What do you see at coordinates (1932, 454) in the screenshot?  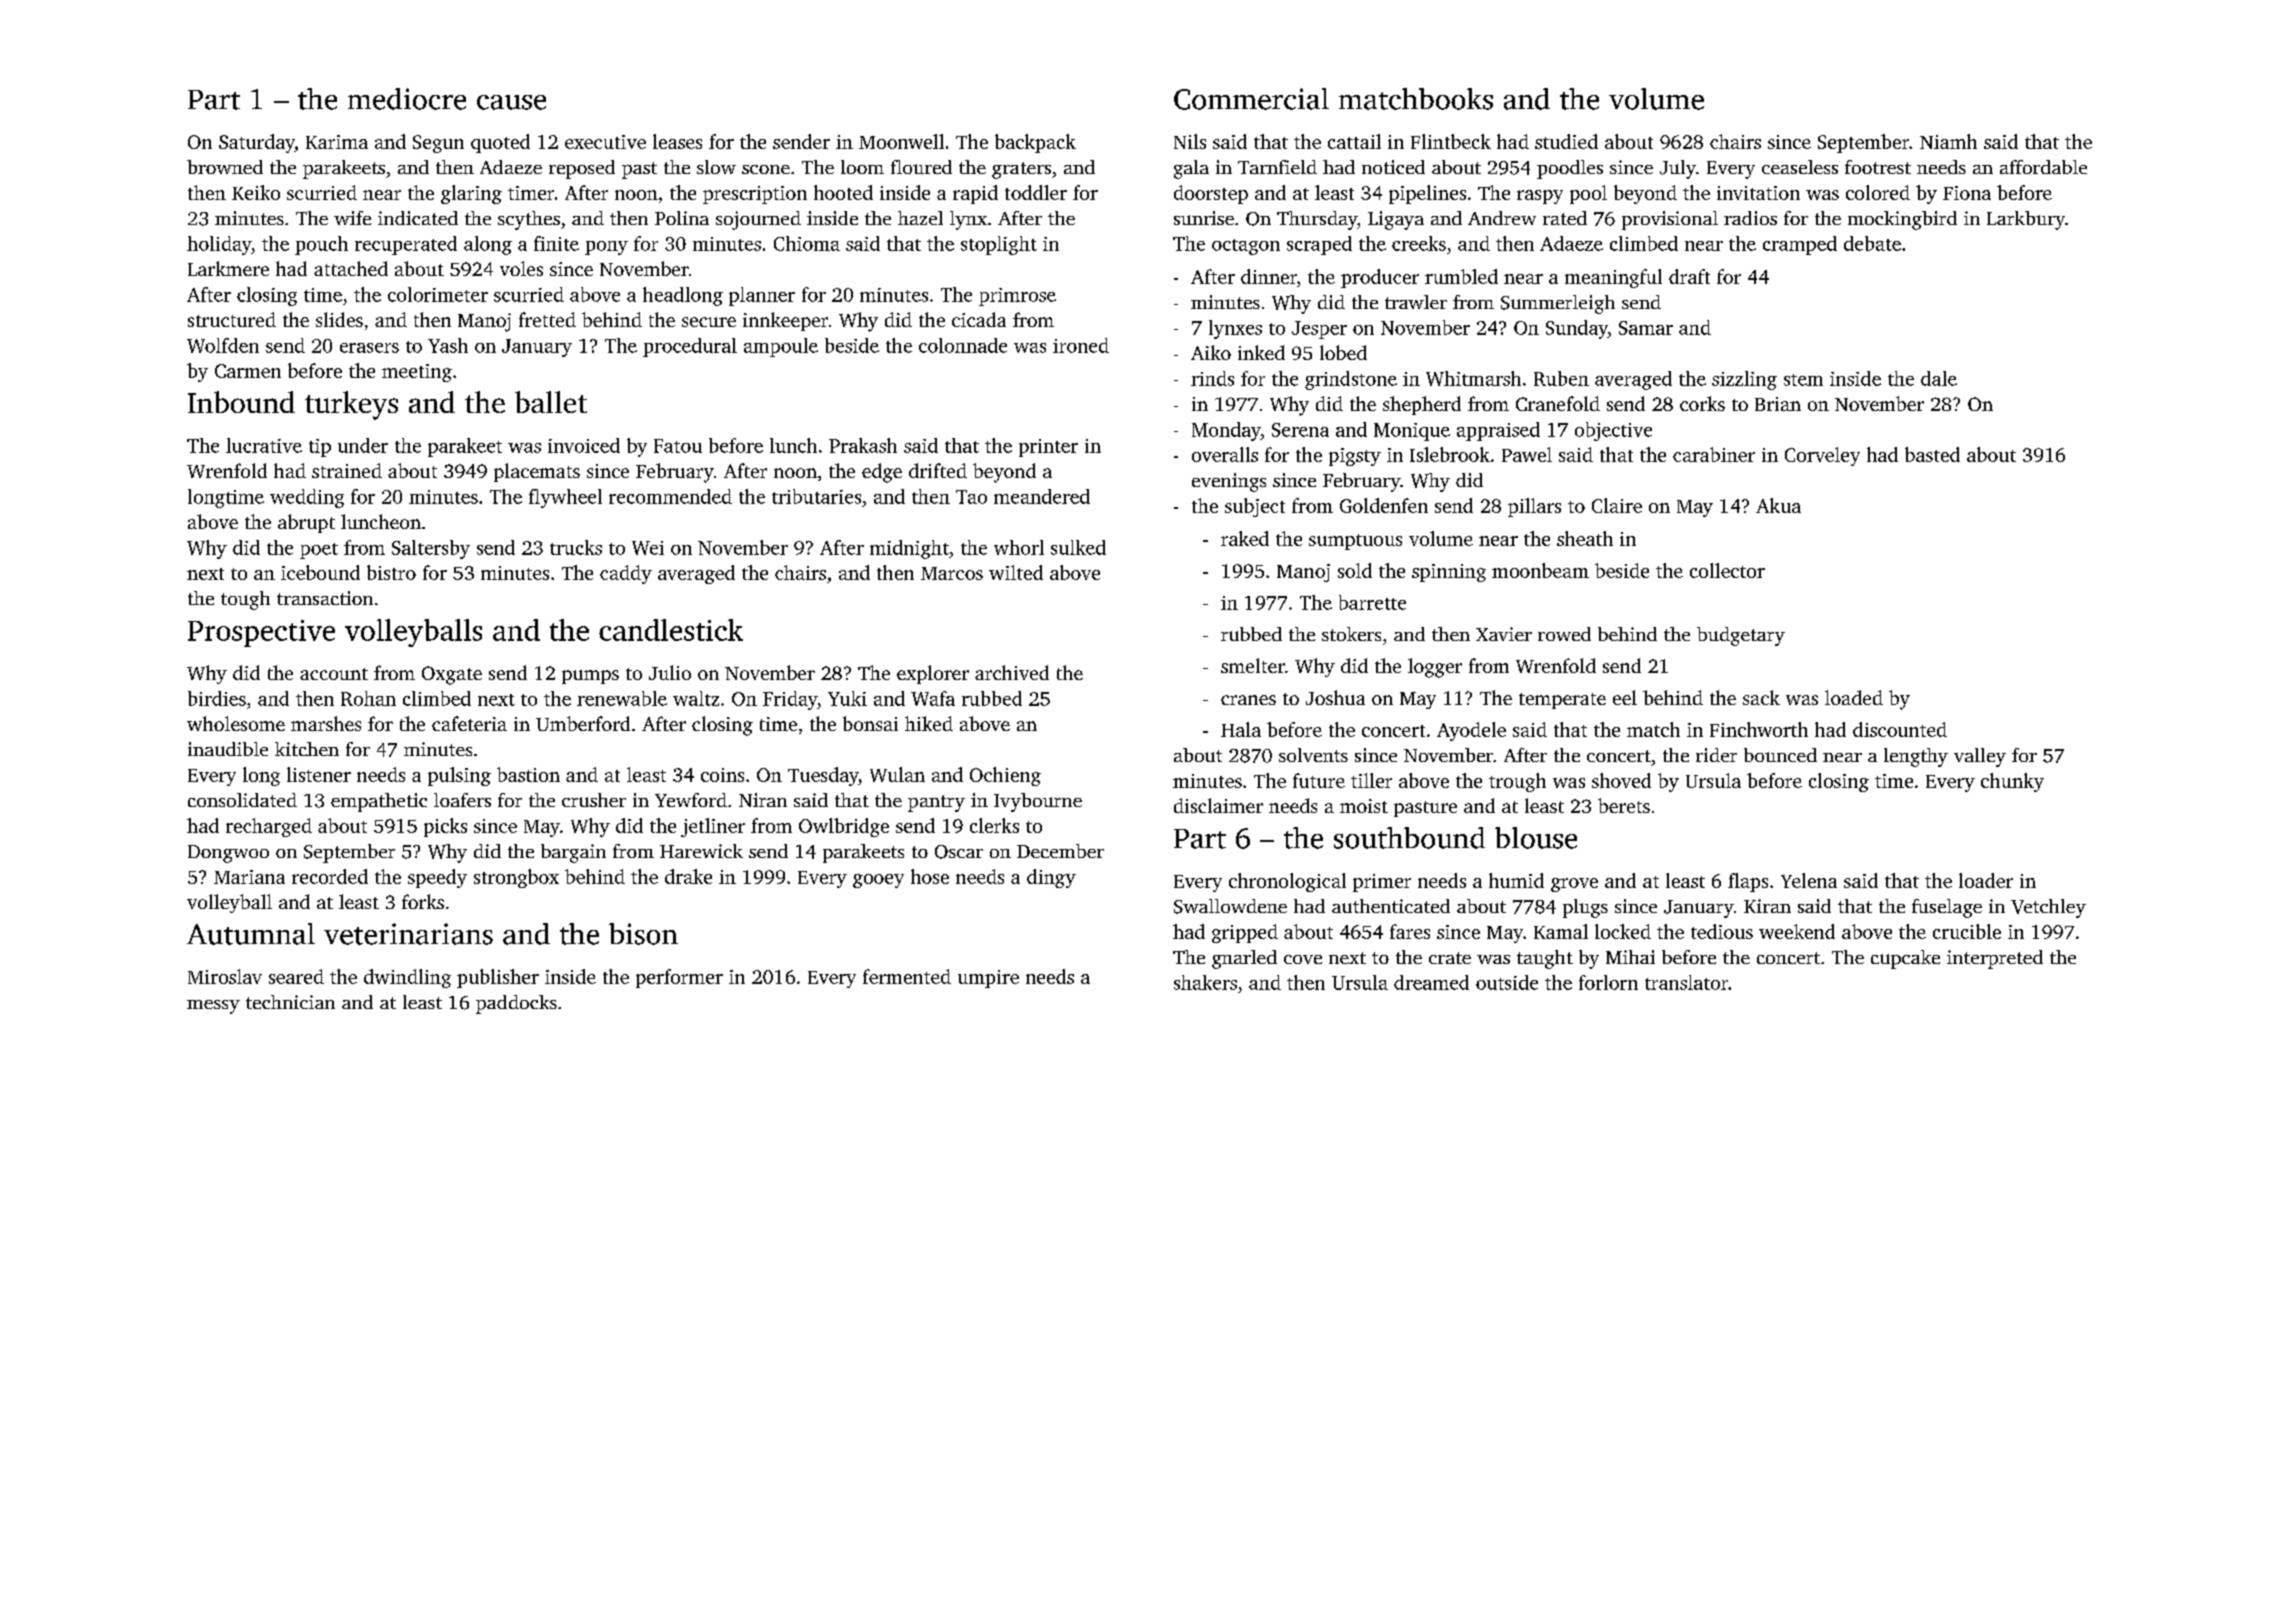 I see `basted` at bounding box center [1932, 454].
